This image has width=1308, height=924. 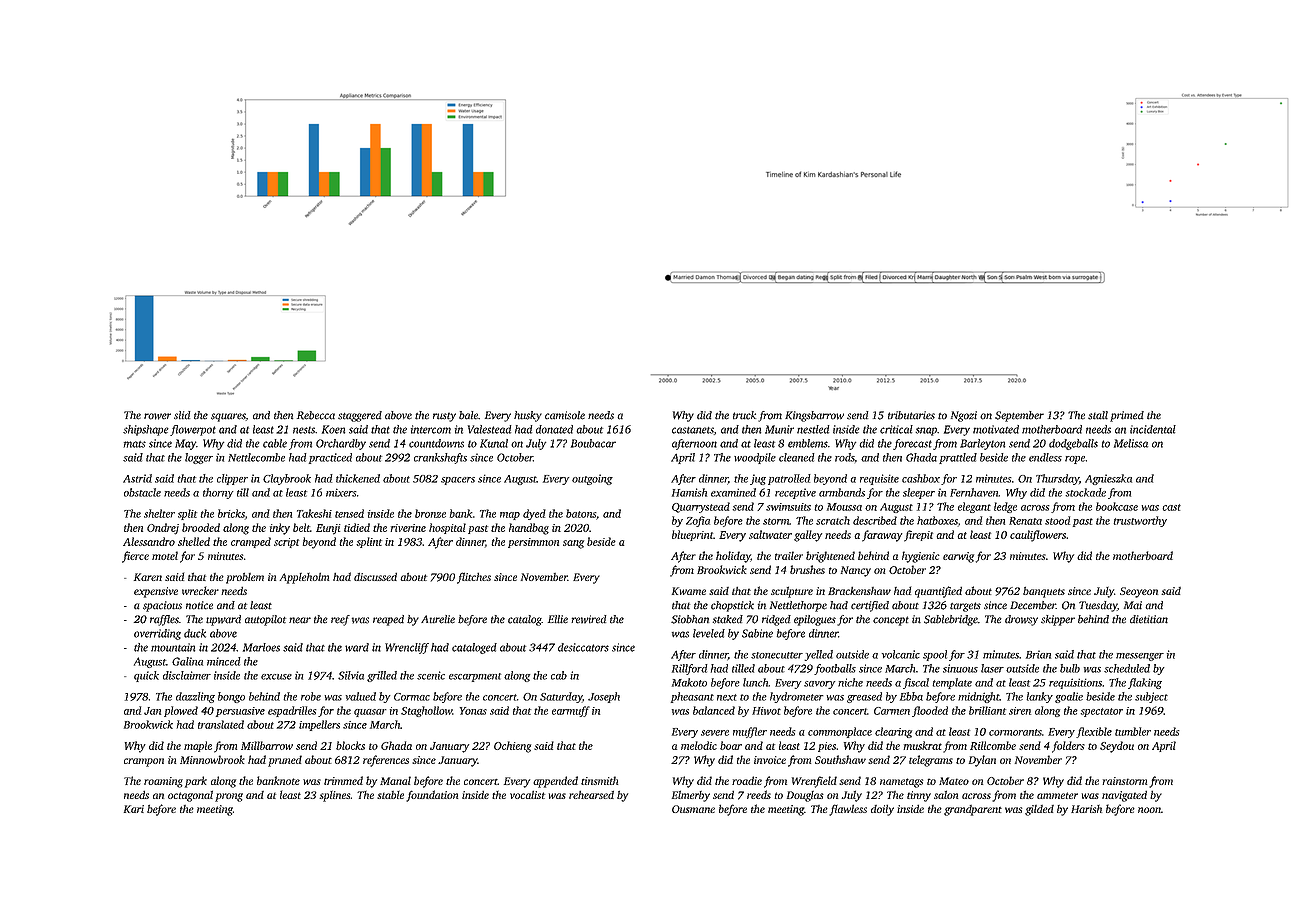 I want to click on Kunal, so click(x=494, y=443).
